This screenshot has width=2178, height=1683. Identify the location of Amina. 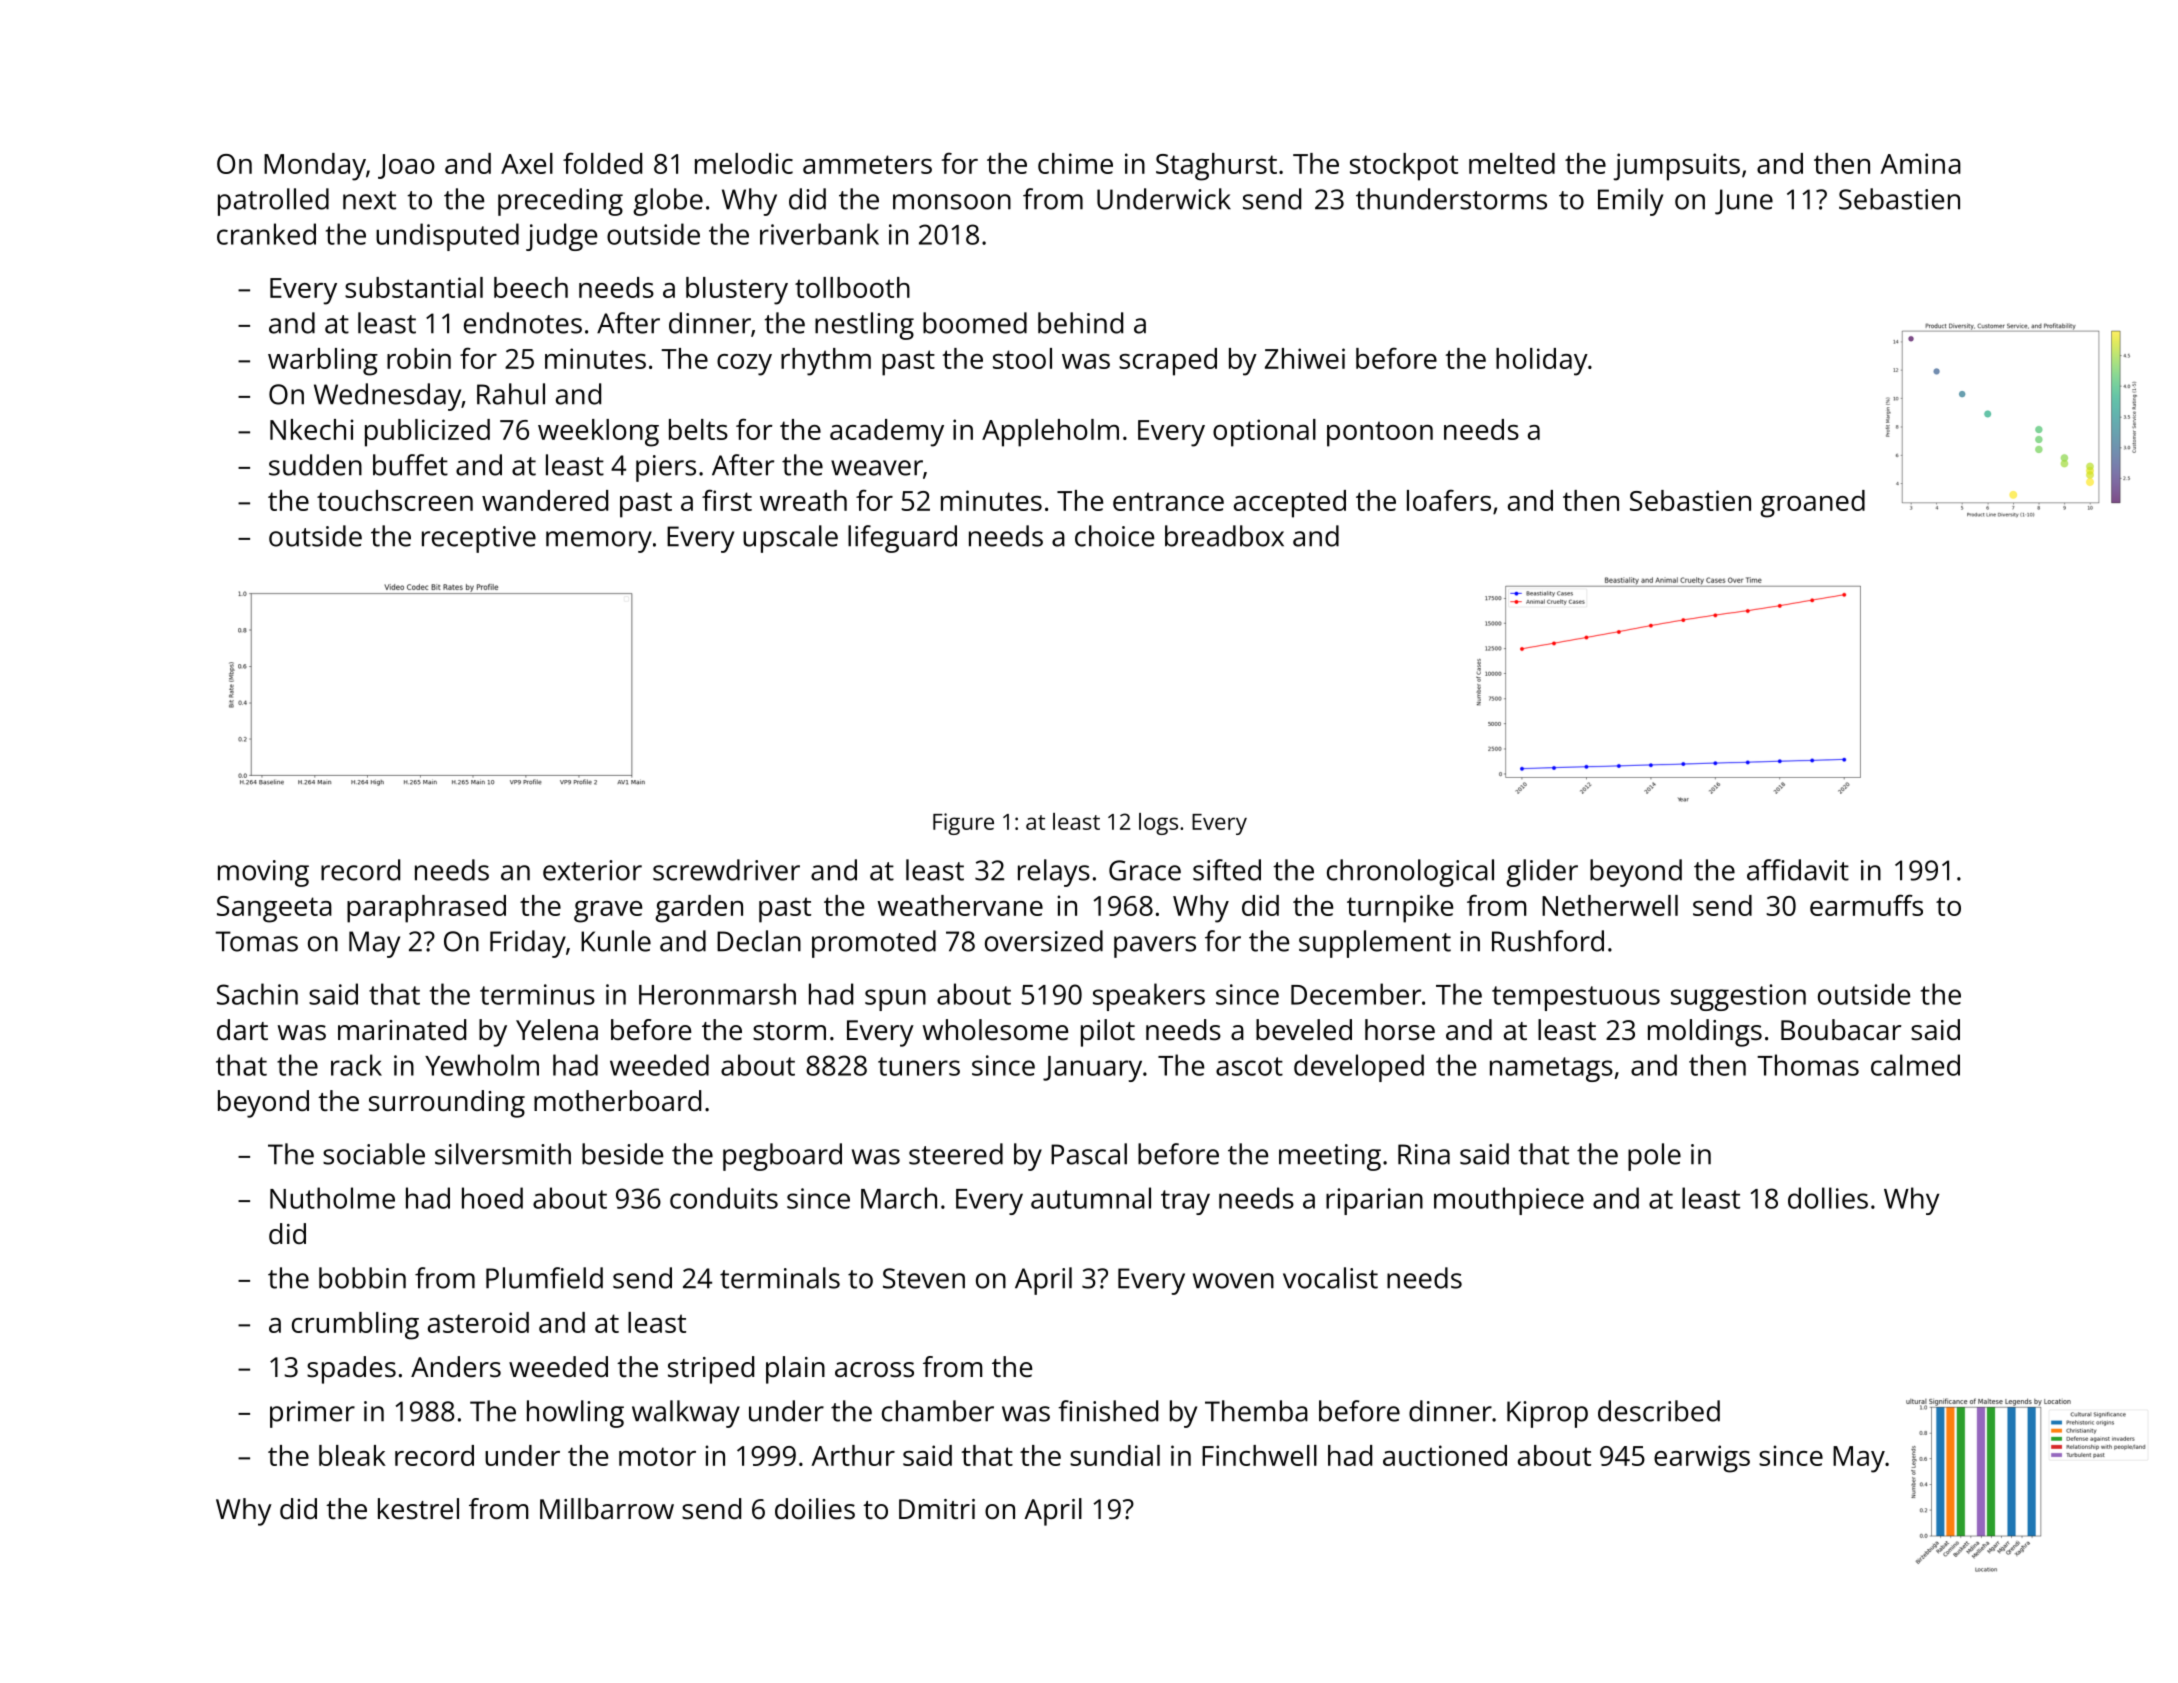
(1920, 163).
